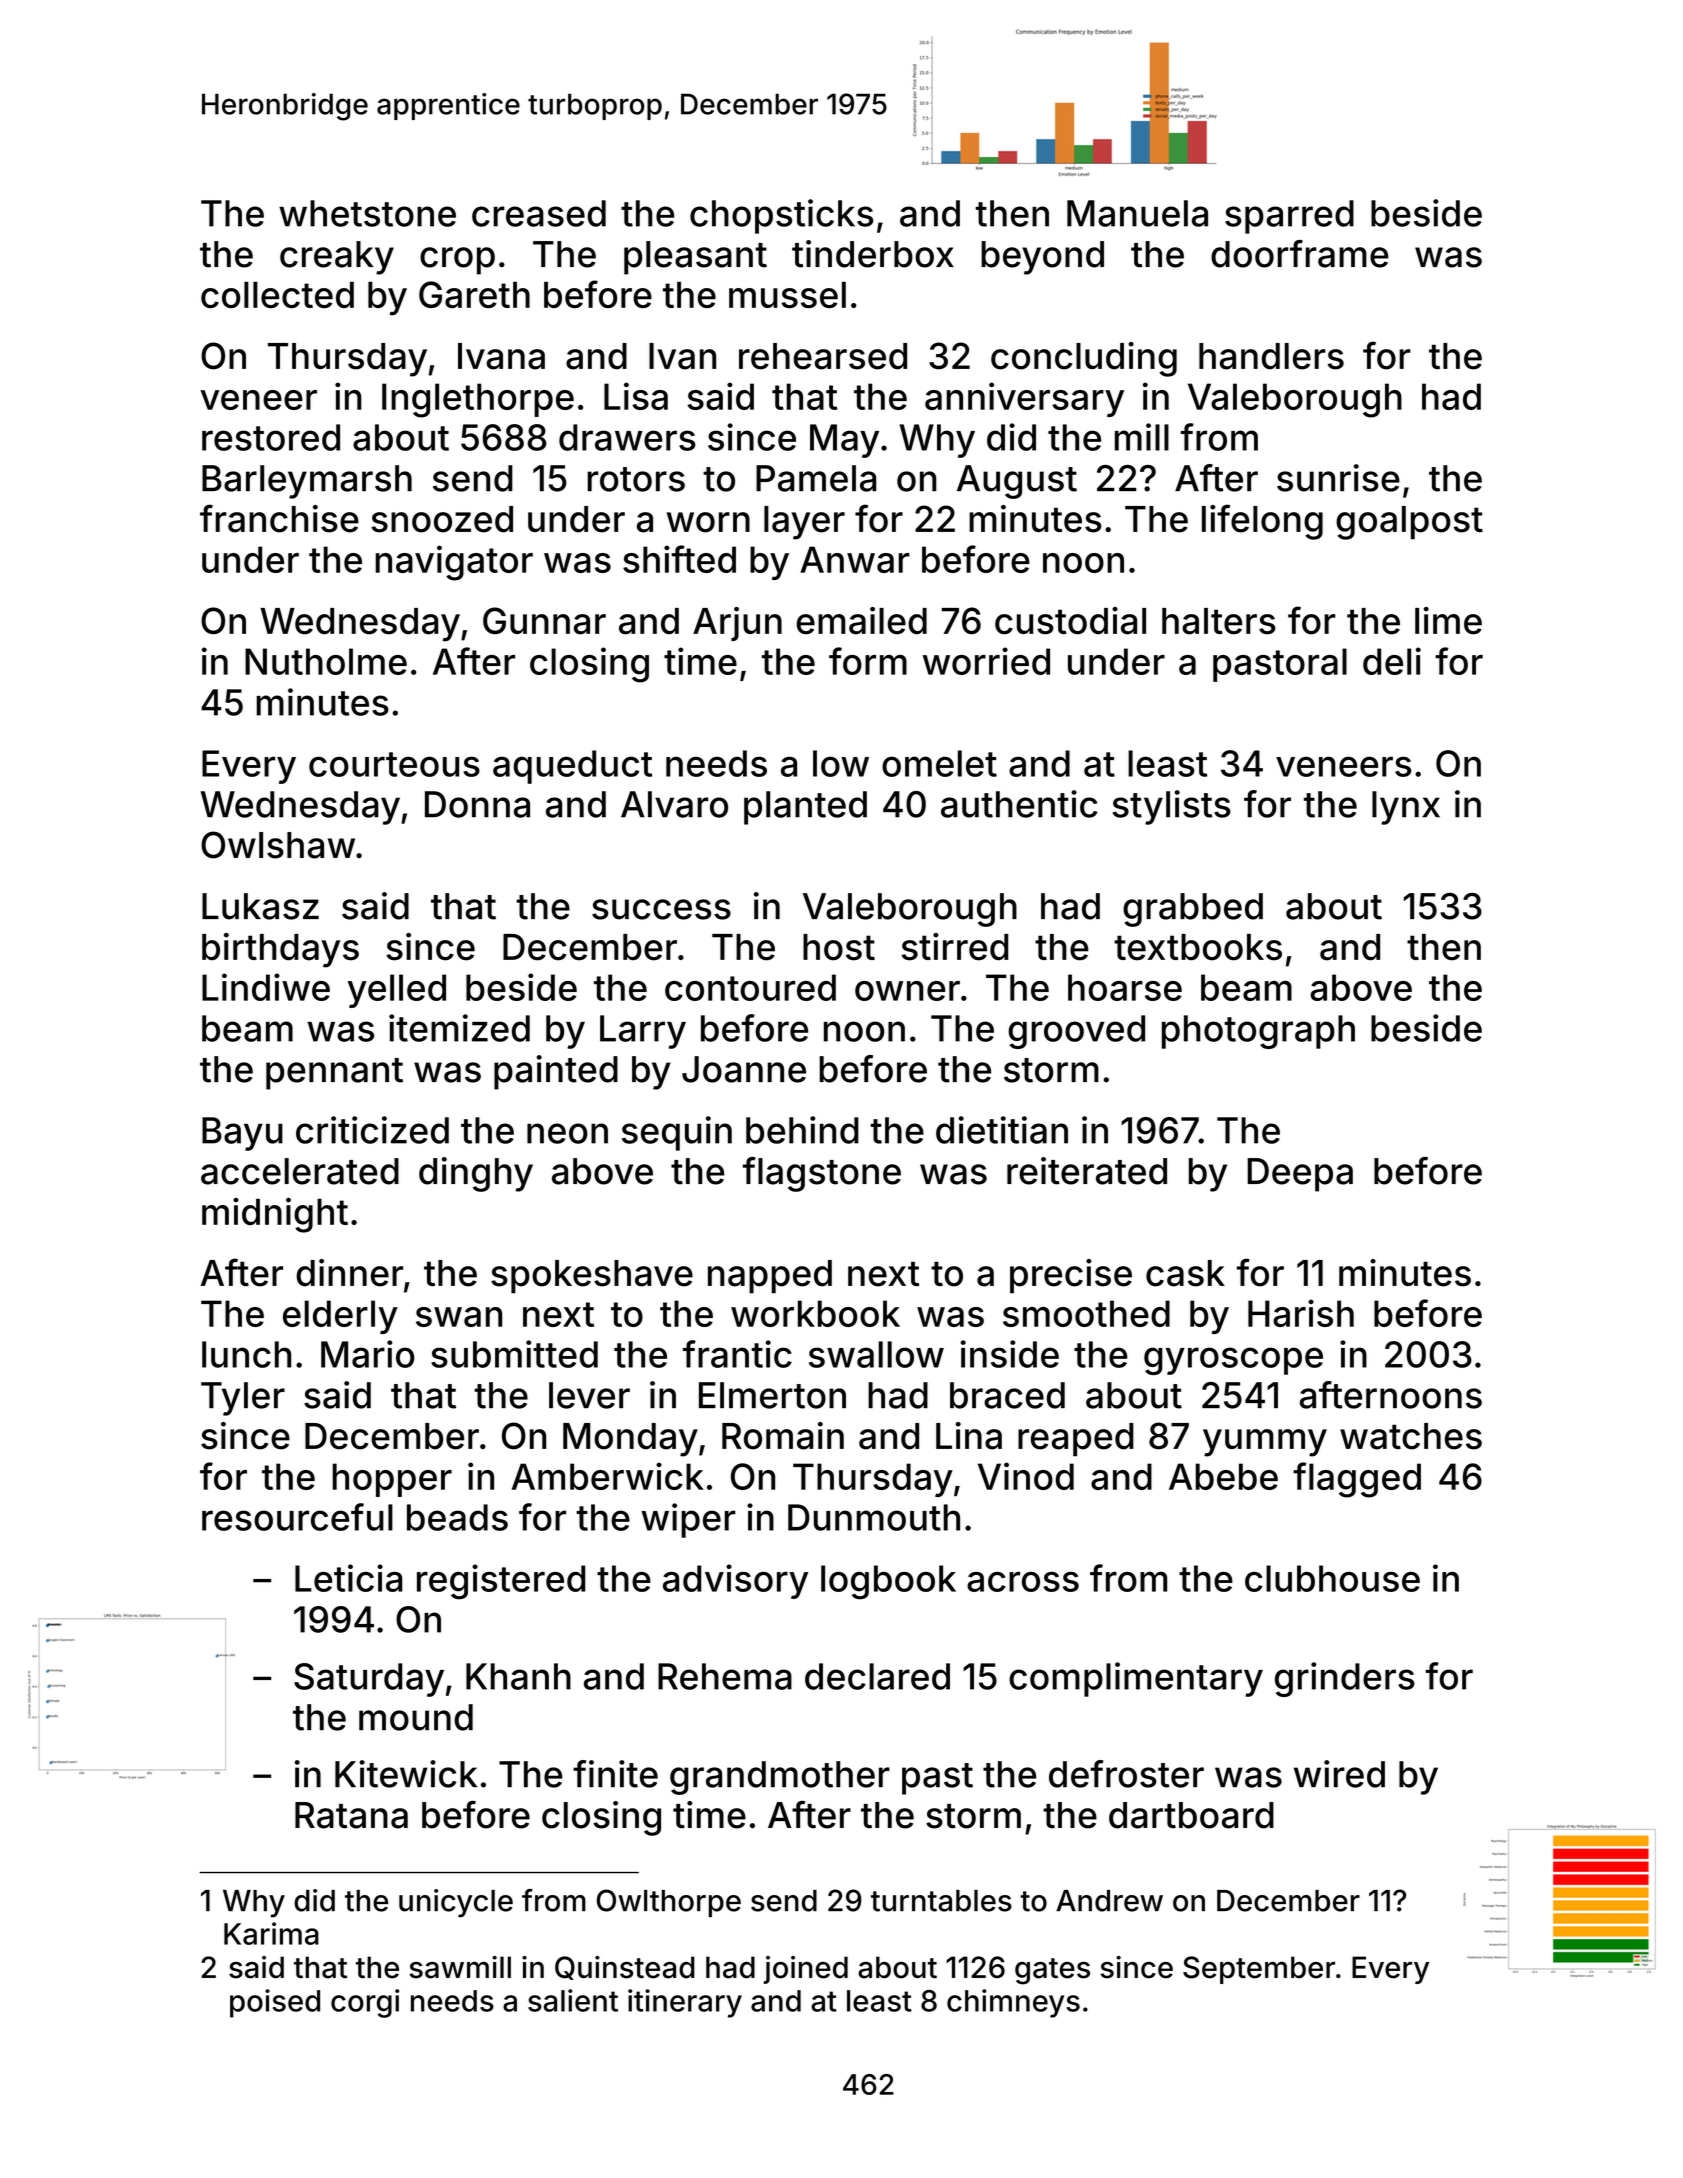 This screenshot has width=1683, height=2178. What do you see at coordinates (271, 1933) in the screenshot?
I see `Karima` at bounding box center [271, 1933].
